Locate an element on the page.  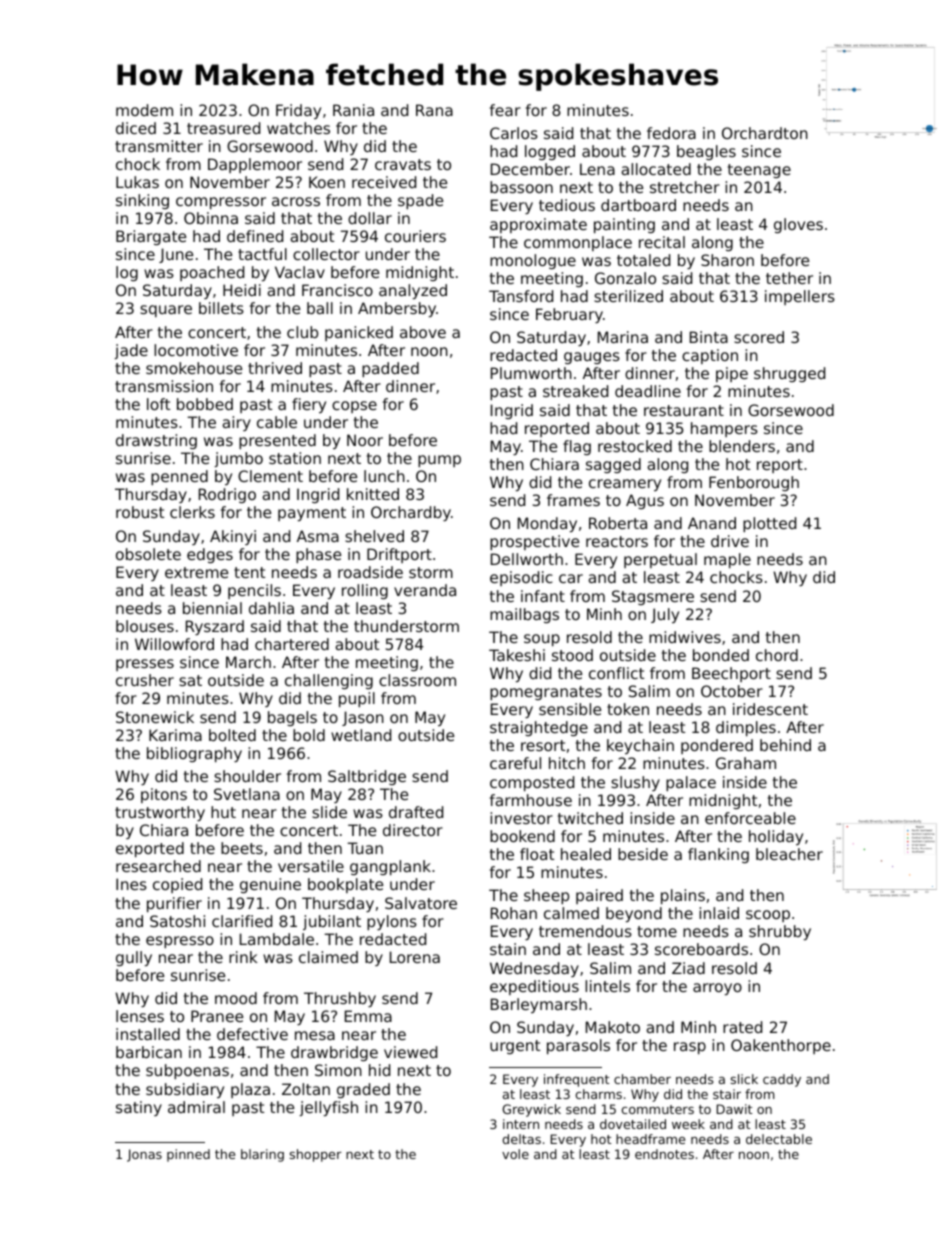
shrubby is located at coordinates (780, 932).
